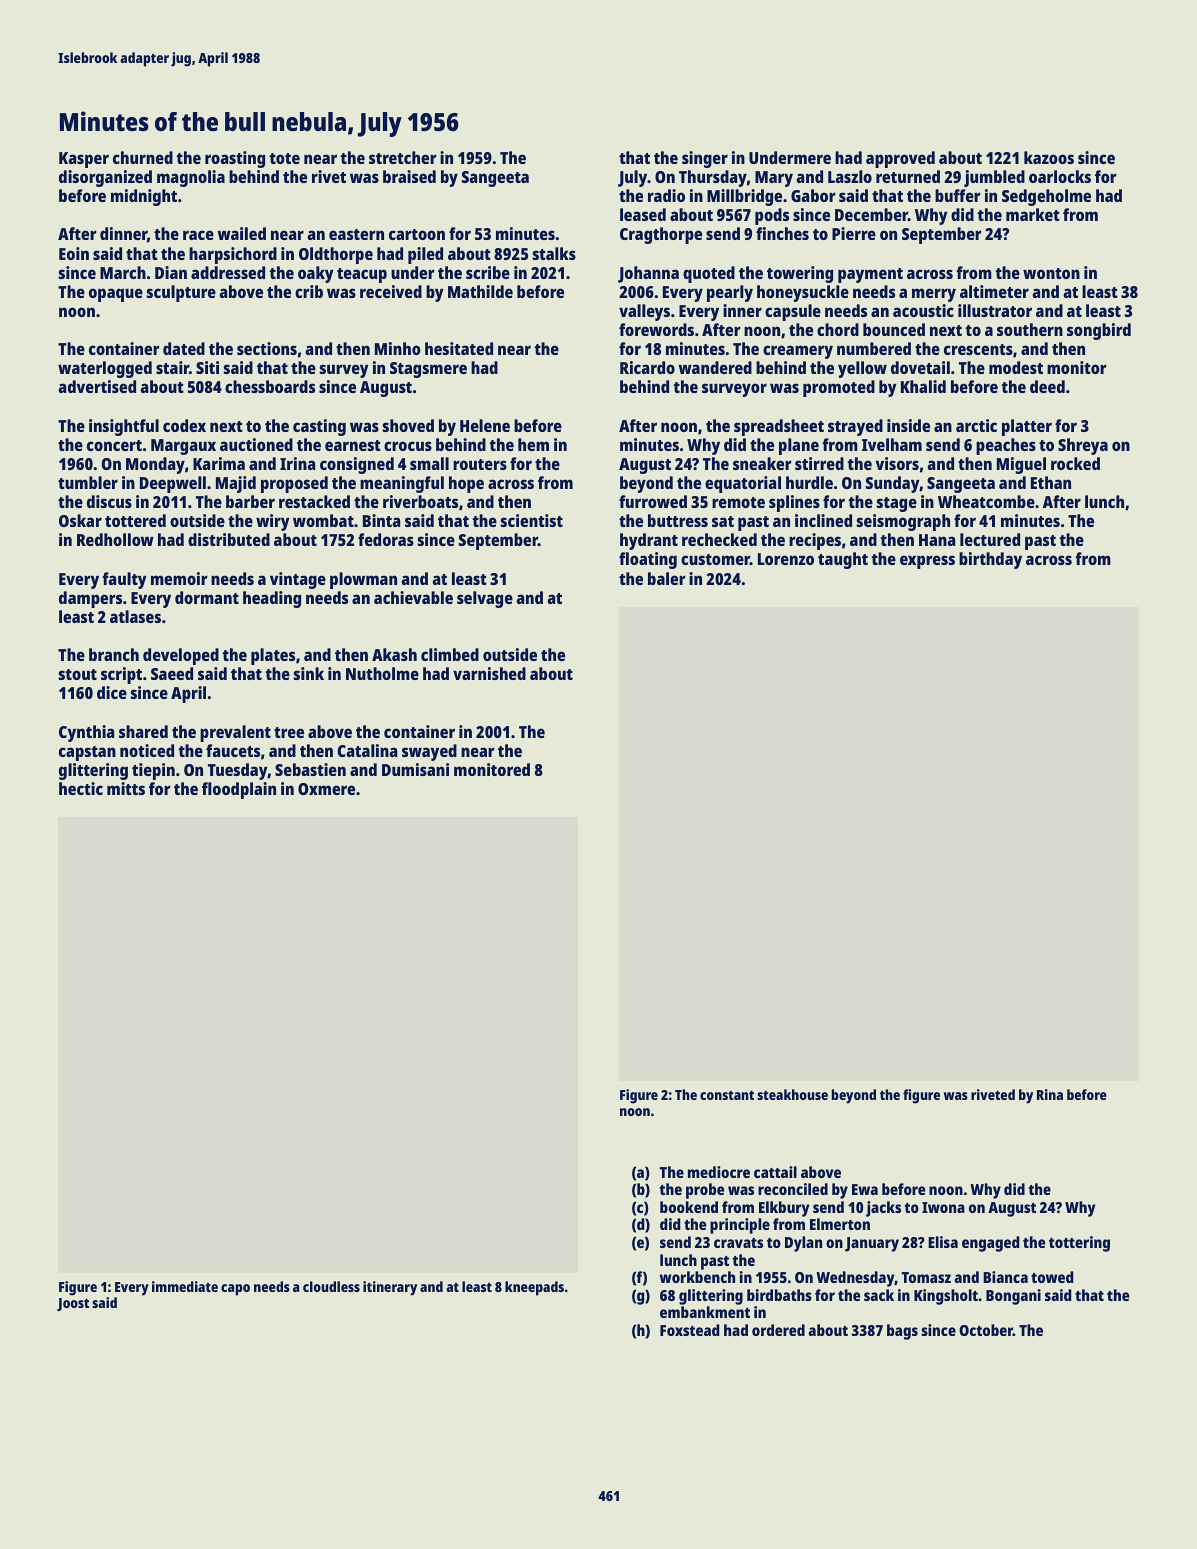  Describe the element at coordinates (480, 291) in the page. I see `Mathilde` at that location.
